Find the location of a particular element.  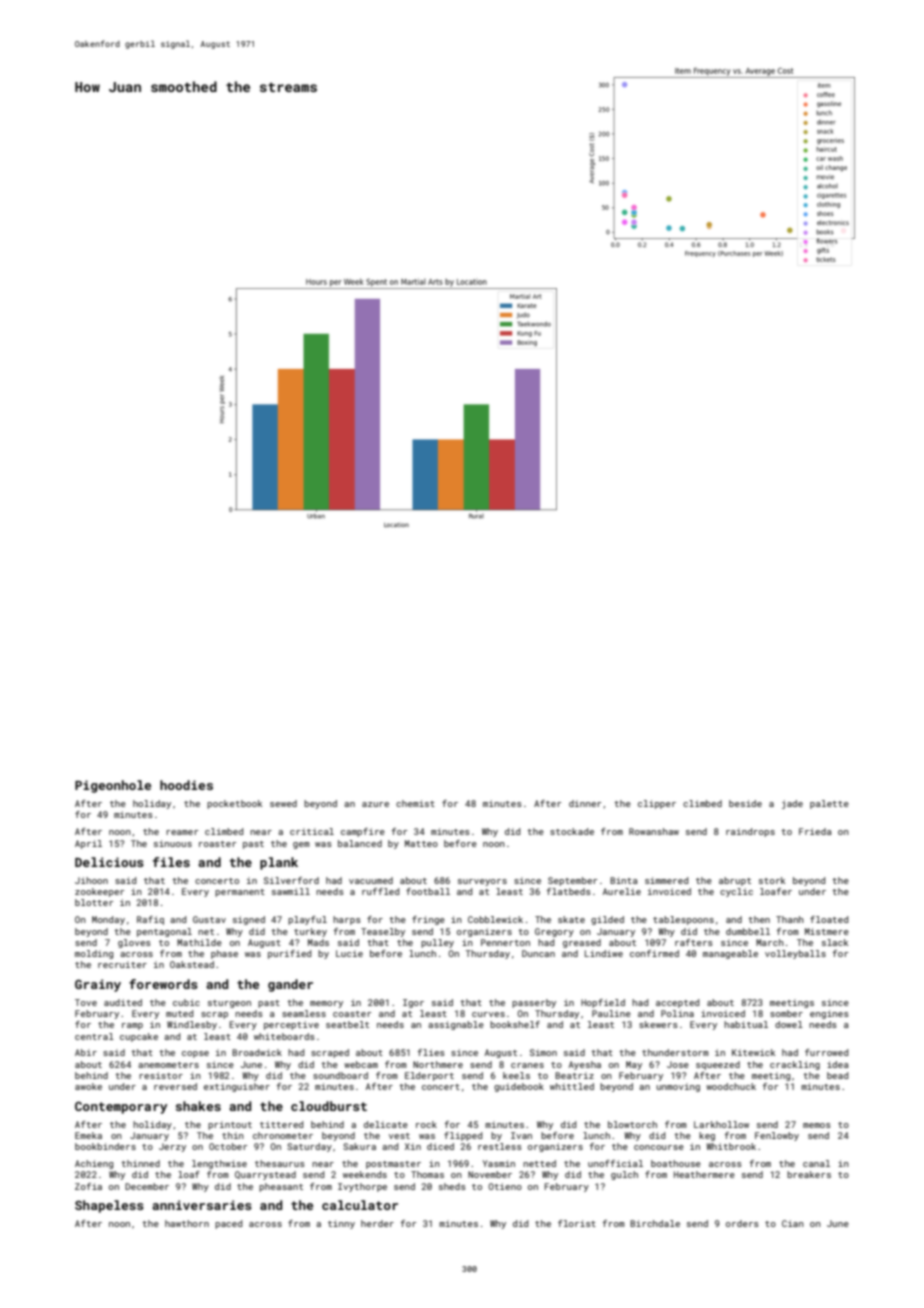

Mistmere is located at coordinates (827, 931).
